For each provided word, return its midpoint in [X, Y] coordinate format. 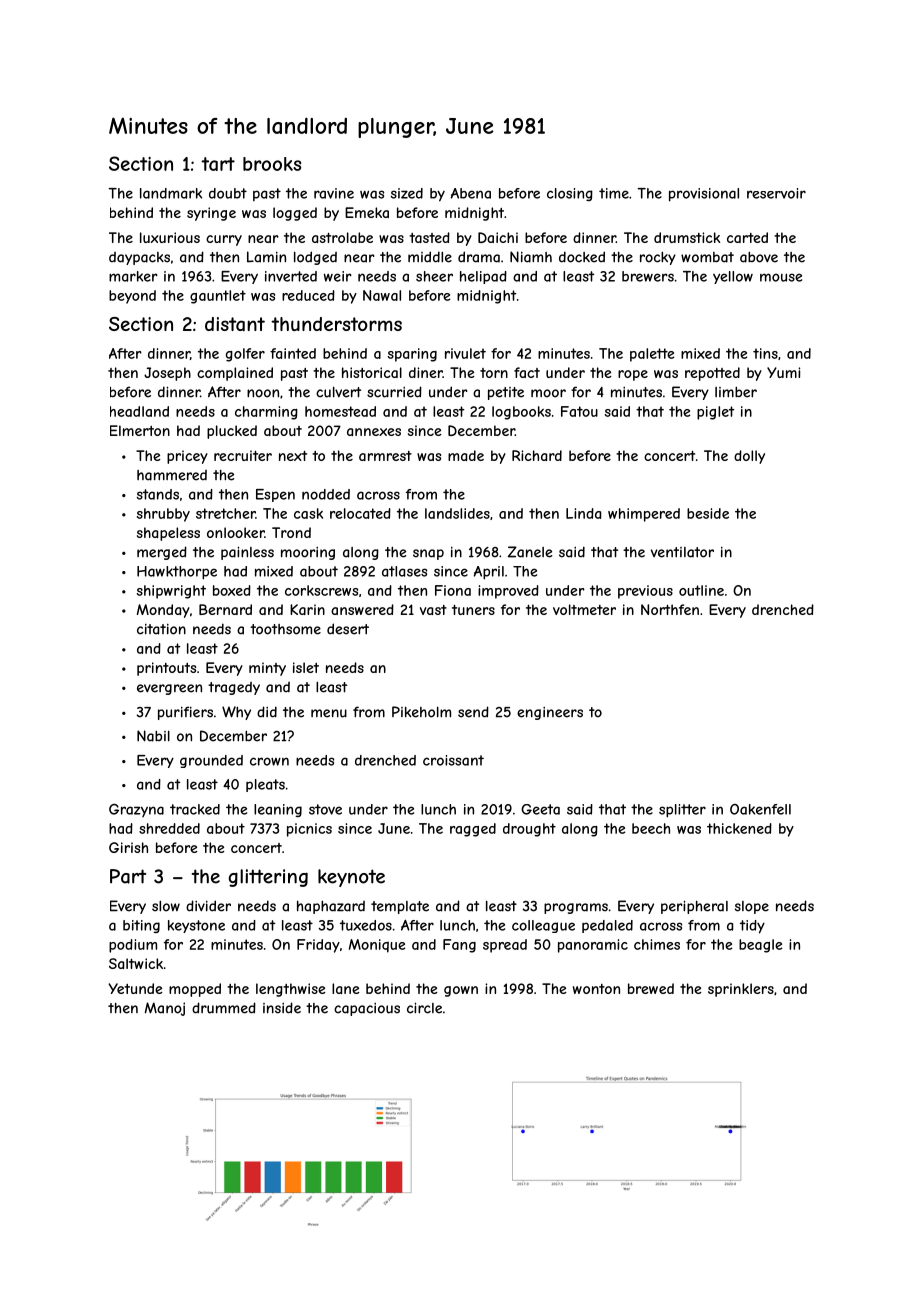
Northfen [670, 609]
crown [269, 761]
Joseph [167, 374]
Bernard [225, 609]
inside [282, 1008]
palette [652, 355]
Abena [471, 193]
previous [645, 592]
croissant [453, 760]
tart [218, 164]
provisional [704, 195]
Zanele [530, 552]
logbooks [521, 413]
